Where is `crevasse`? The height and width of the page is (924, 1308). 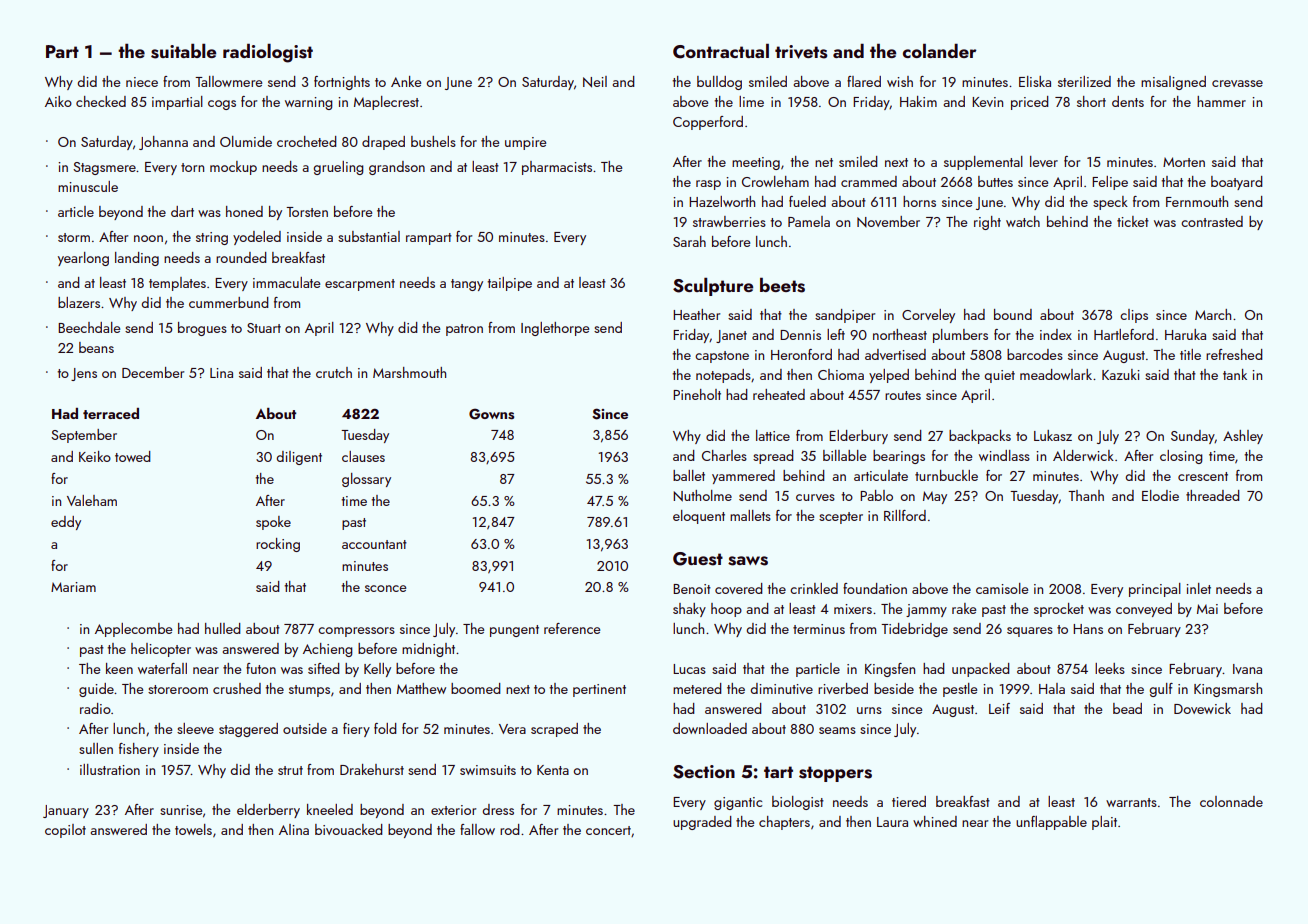
crevasse is located at coordinates (1237, 83).
